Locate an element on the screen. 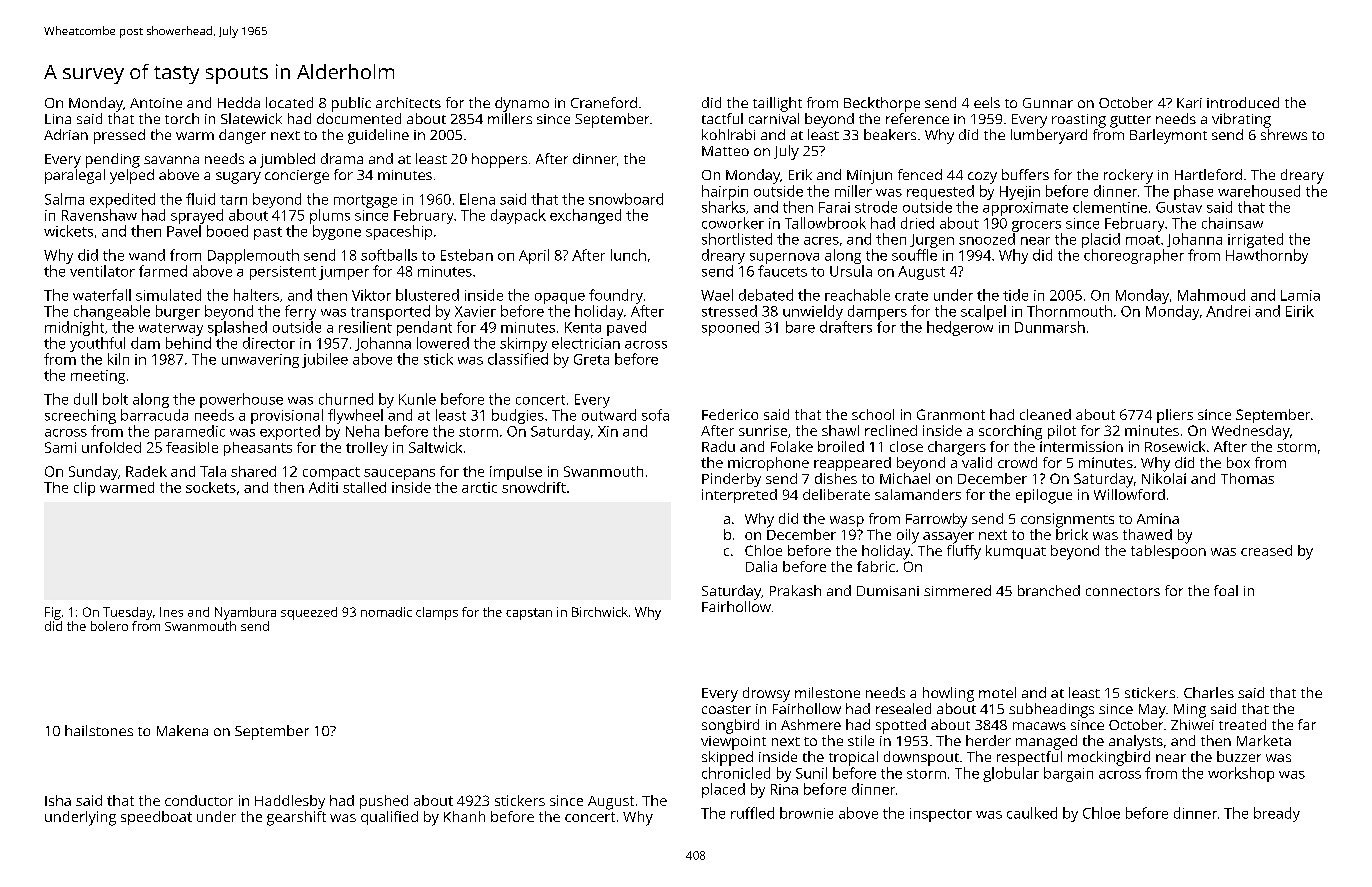  eels is located at coordinates (987, 102).
